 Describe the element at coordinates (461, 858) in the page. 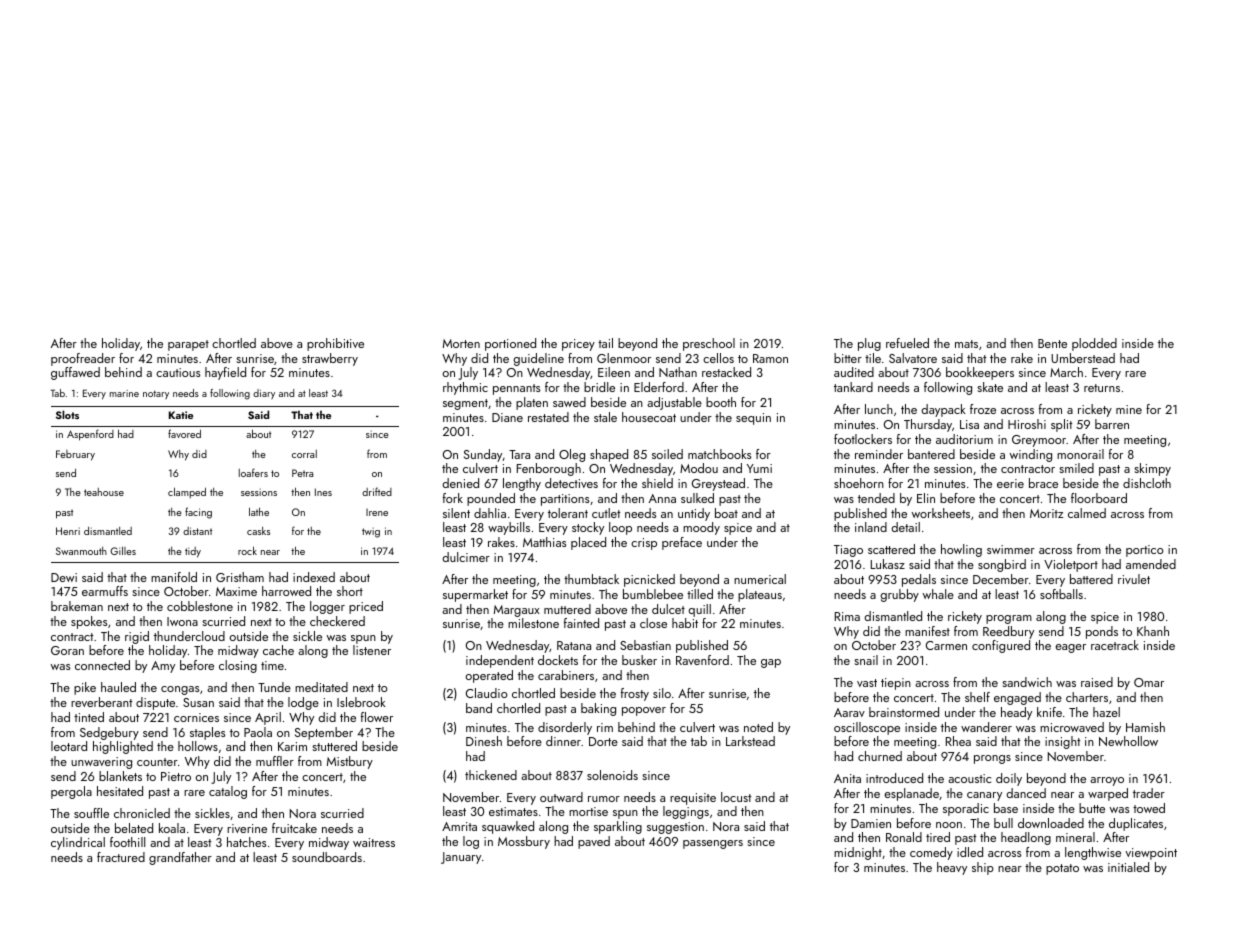

I see `January` at that location.
